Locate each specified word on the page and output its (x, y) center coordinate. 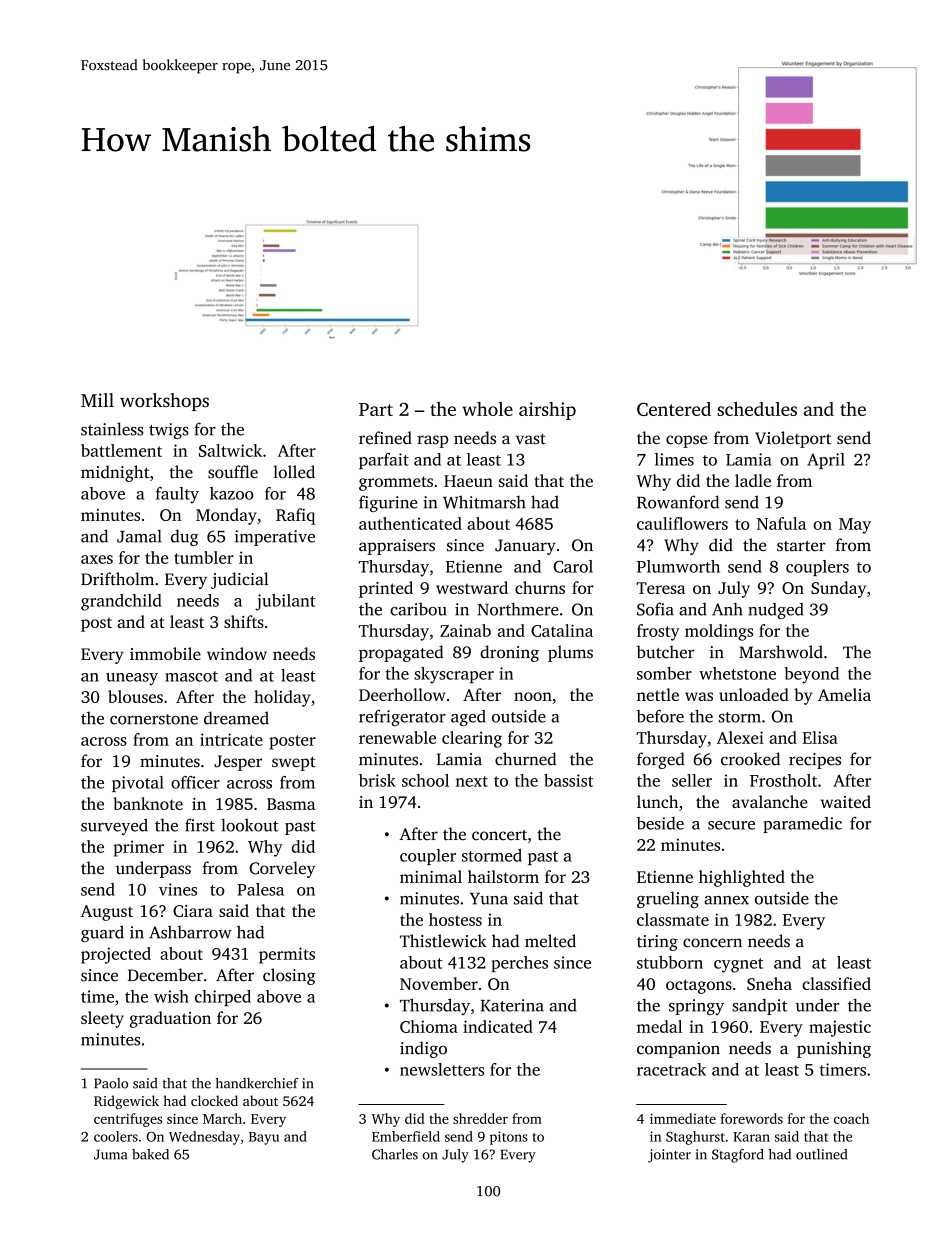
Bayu (264, 1138)
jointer (669, 1156)
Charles (395, 1154)
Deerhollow (402, 694)
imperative (275, 538)
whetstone (737, 673)
